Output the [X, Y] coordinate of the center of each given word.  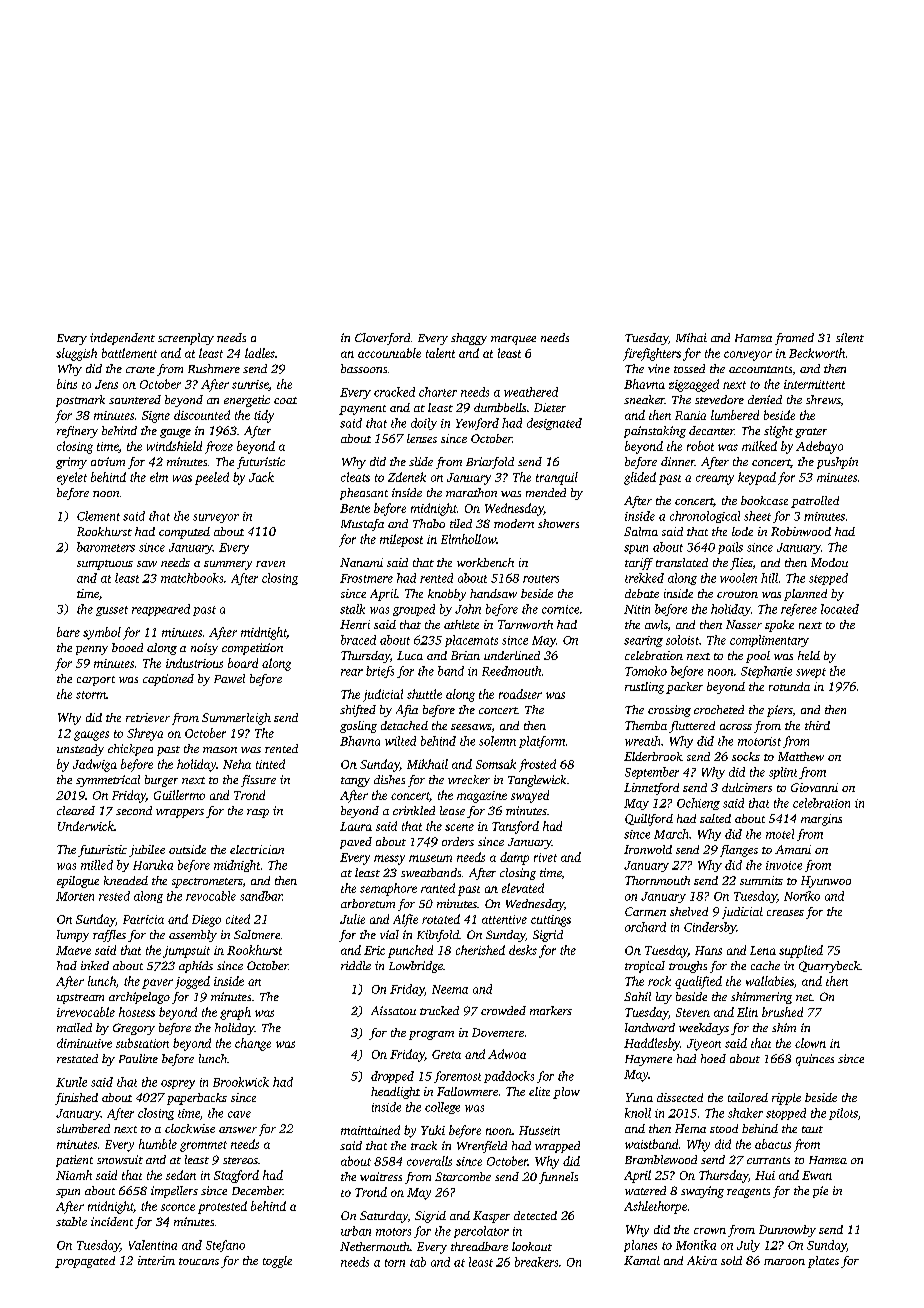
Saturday [384, 1217]
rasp [258, 813]
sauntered [135, 399]
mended [546, 492]
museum [430, 858]
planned [805, 595]
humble [158, 1144]
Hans [708, 950]
